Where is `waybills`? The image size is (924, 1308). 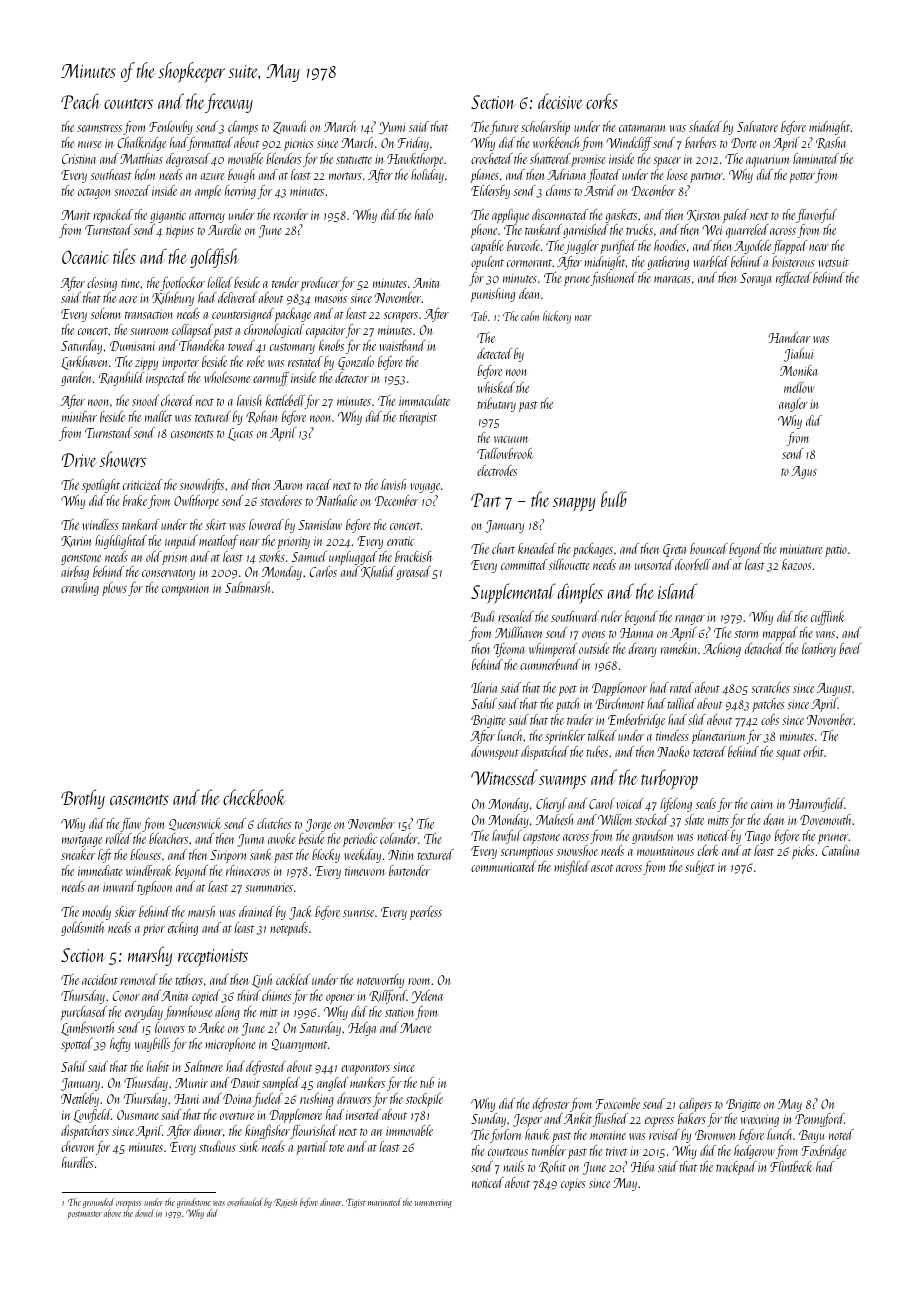
waybills is located at coordinates (152, 1045).
